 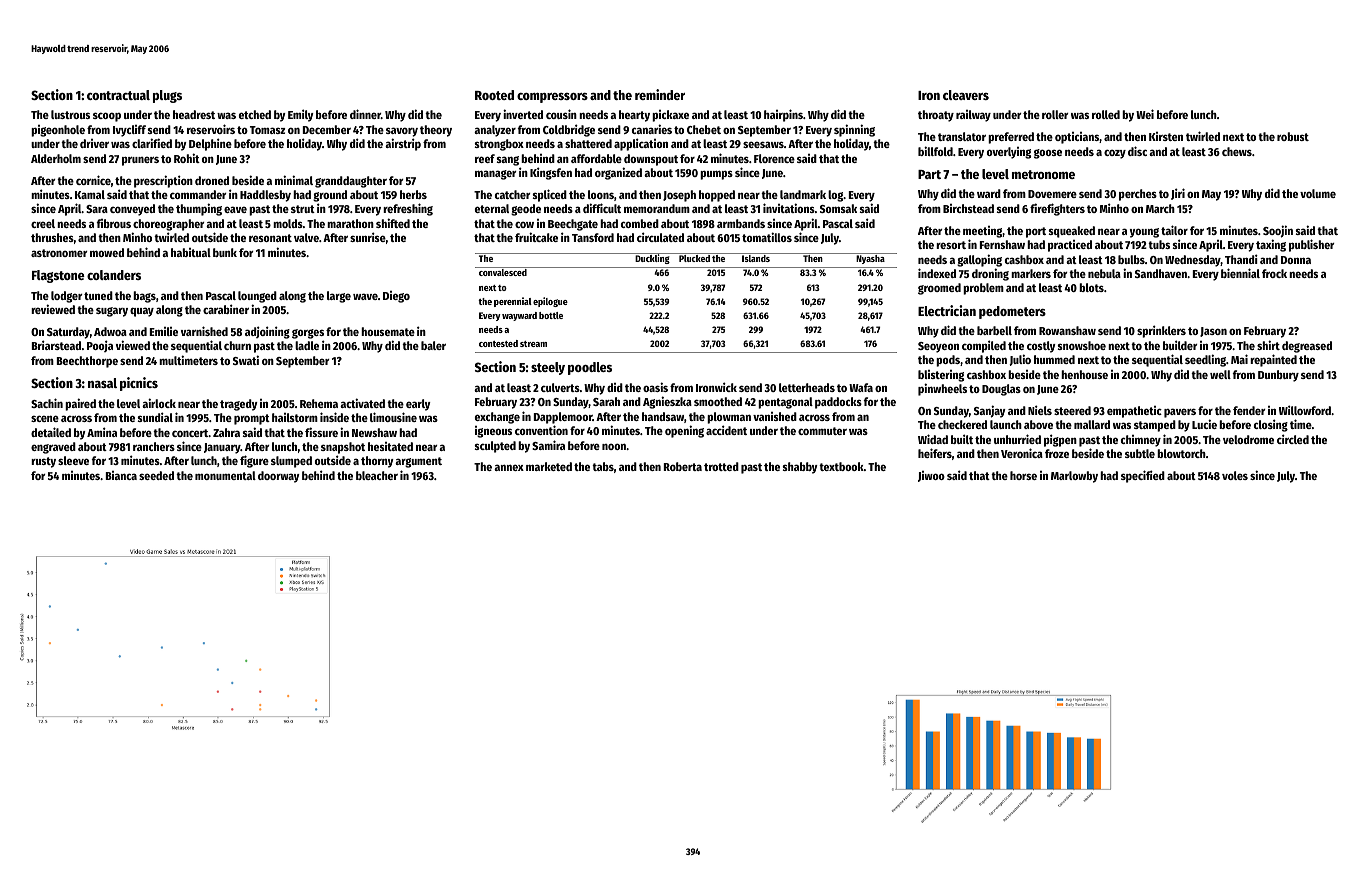 I want to click on annex, so click(x=509, y=467).
